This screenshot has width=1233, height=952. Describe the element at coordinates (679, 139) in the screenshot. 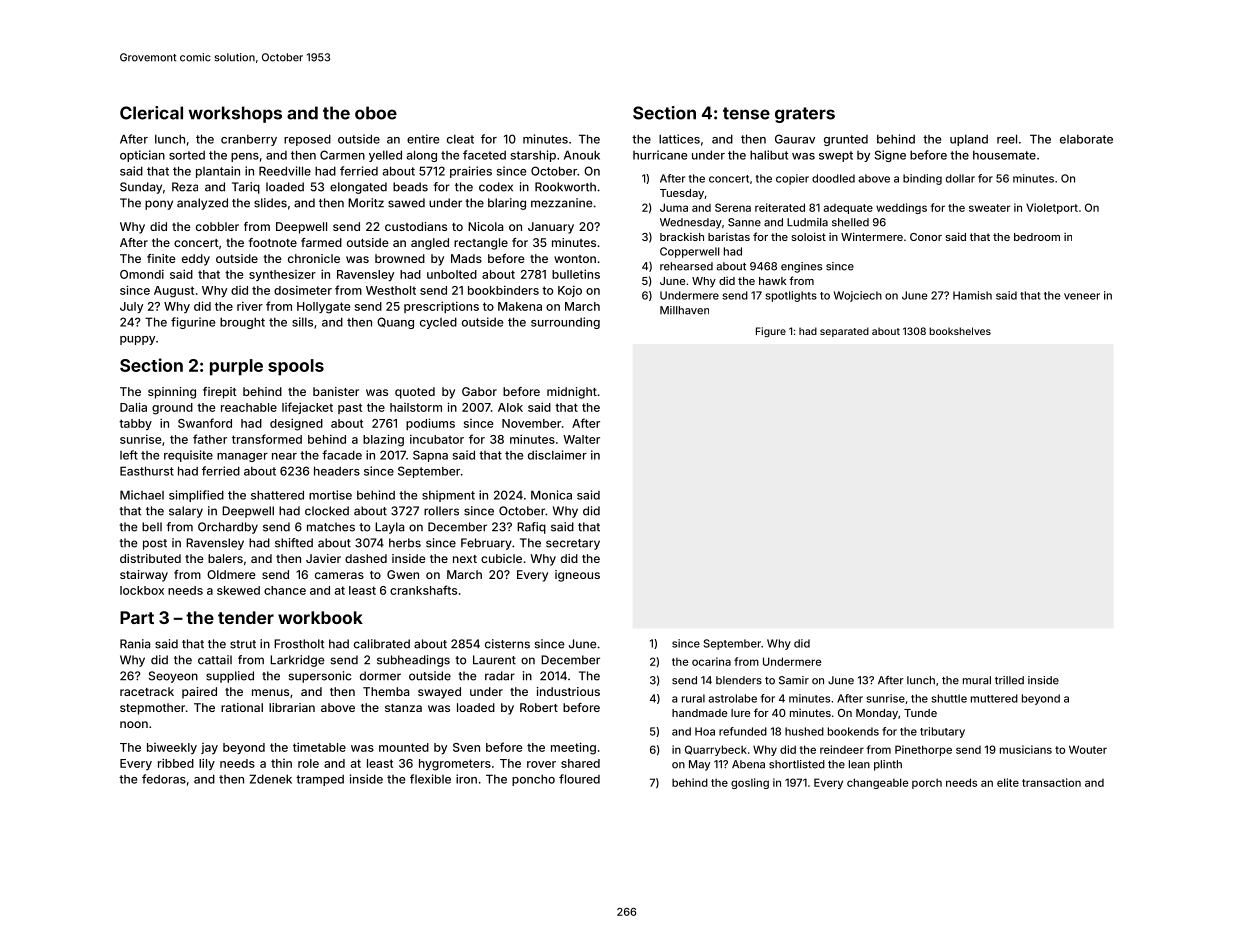

I see `lattices` at that location.
